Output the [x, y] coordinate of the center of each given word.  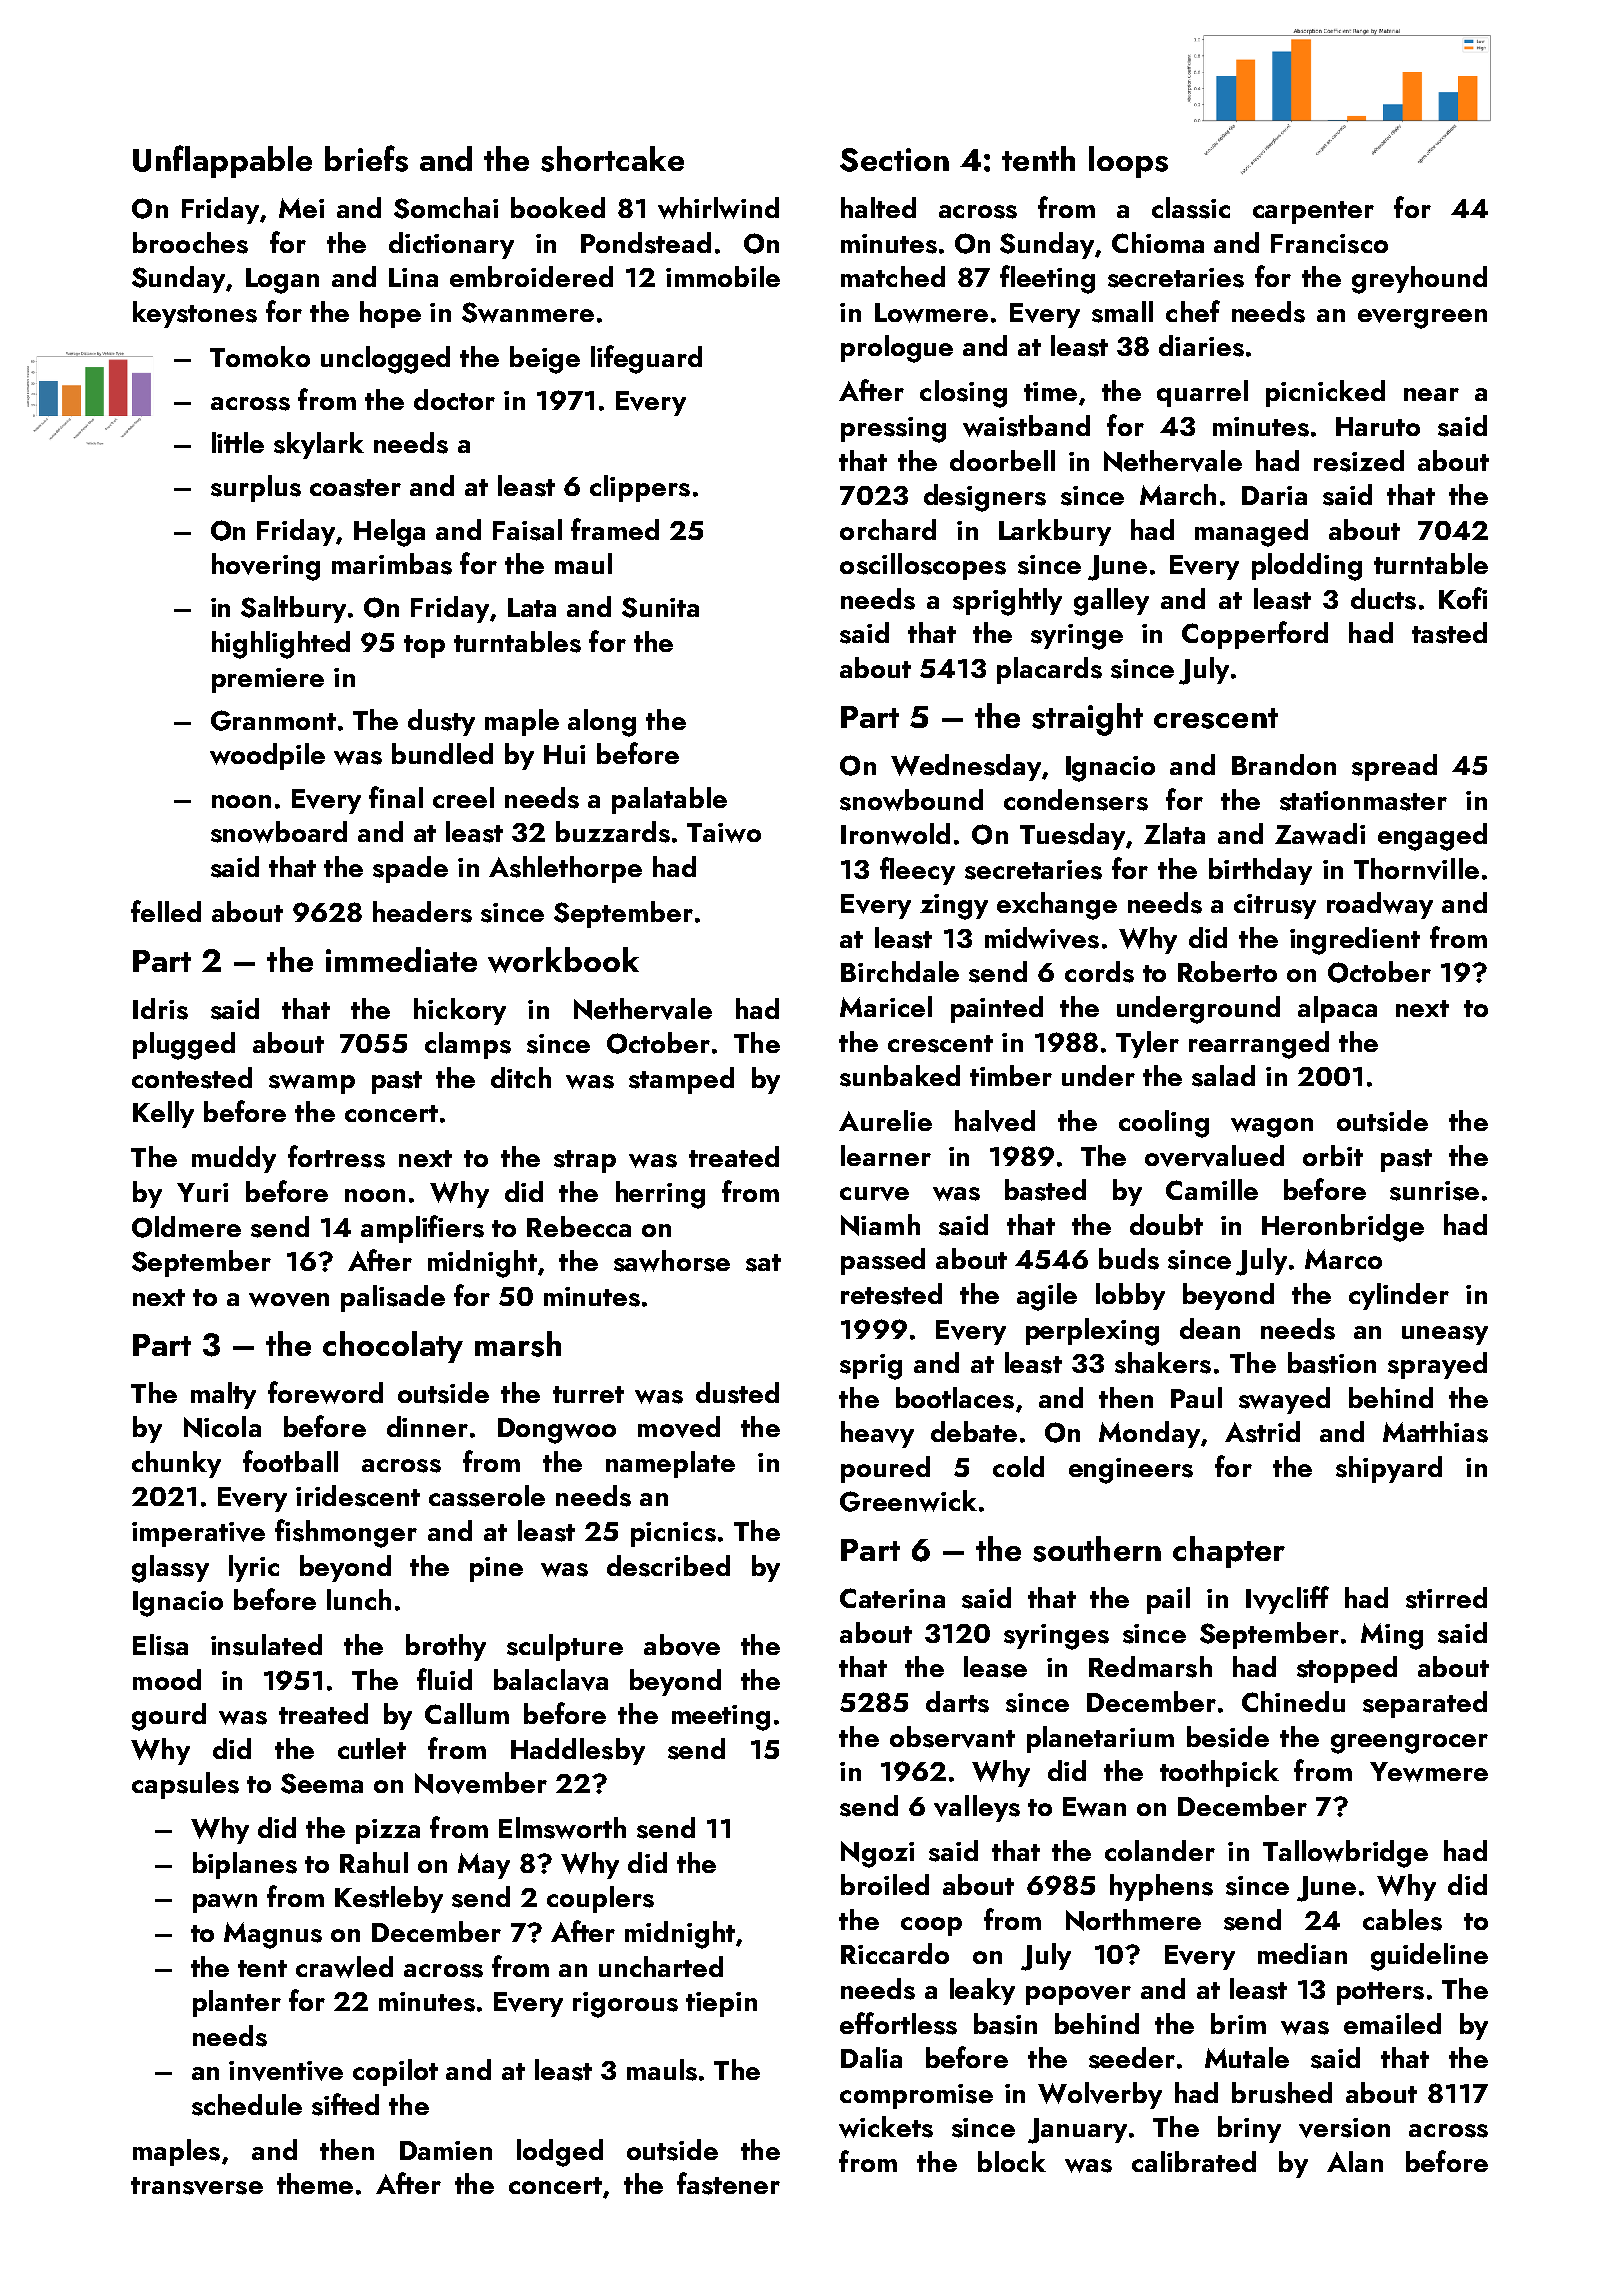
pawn [225, 1903]
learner [886, 1155]
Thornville [1416, 869]
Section [894, 160]
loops [1128, 162]
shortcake [612, 159]
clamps [468, 1045]
